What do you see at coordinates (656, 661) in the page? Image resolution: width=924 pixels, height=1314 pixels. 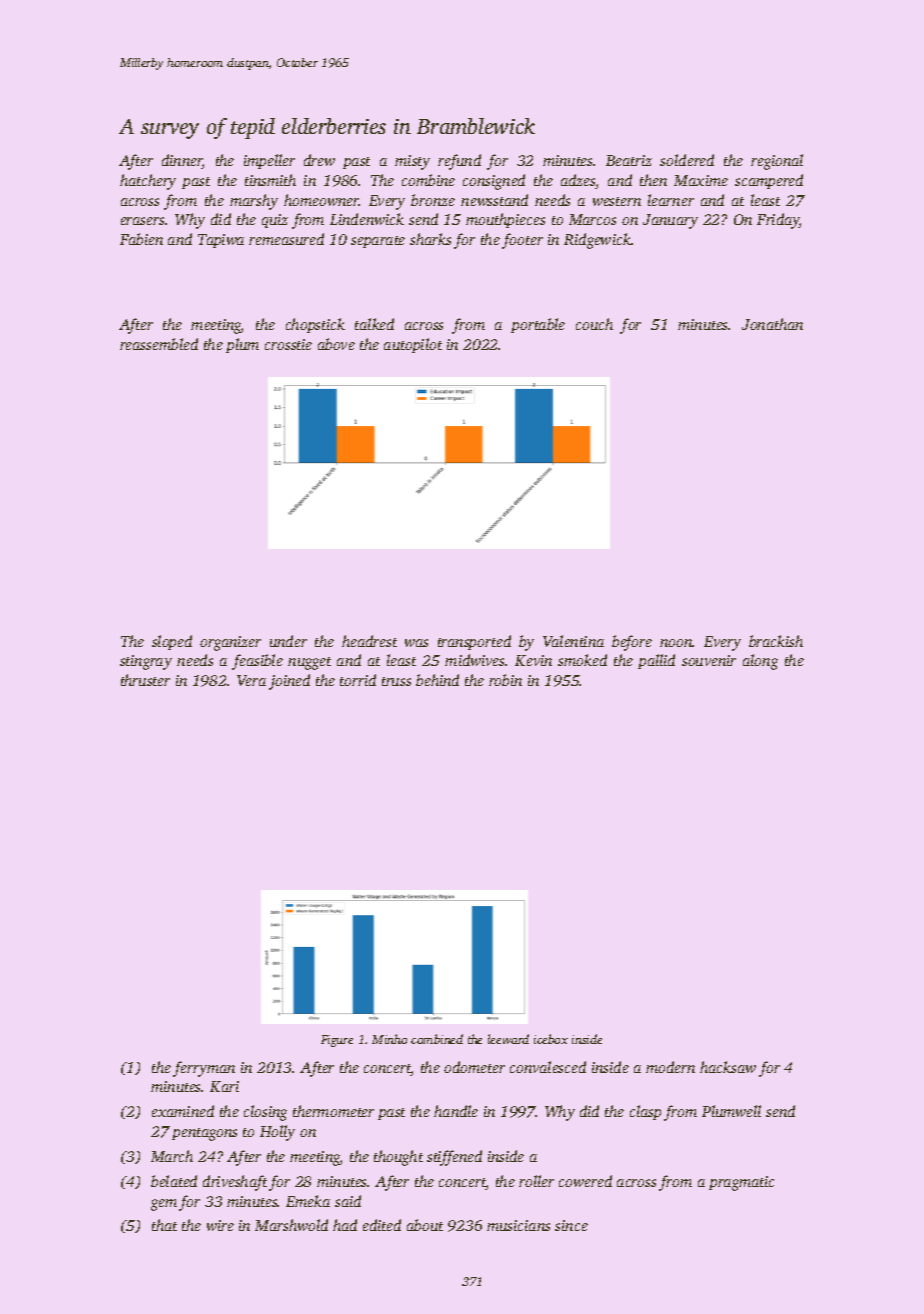 I see `pallid` at bounding box center [656, 661].
